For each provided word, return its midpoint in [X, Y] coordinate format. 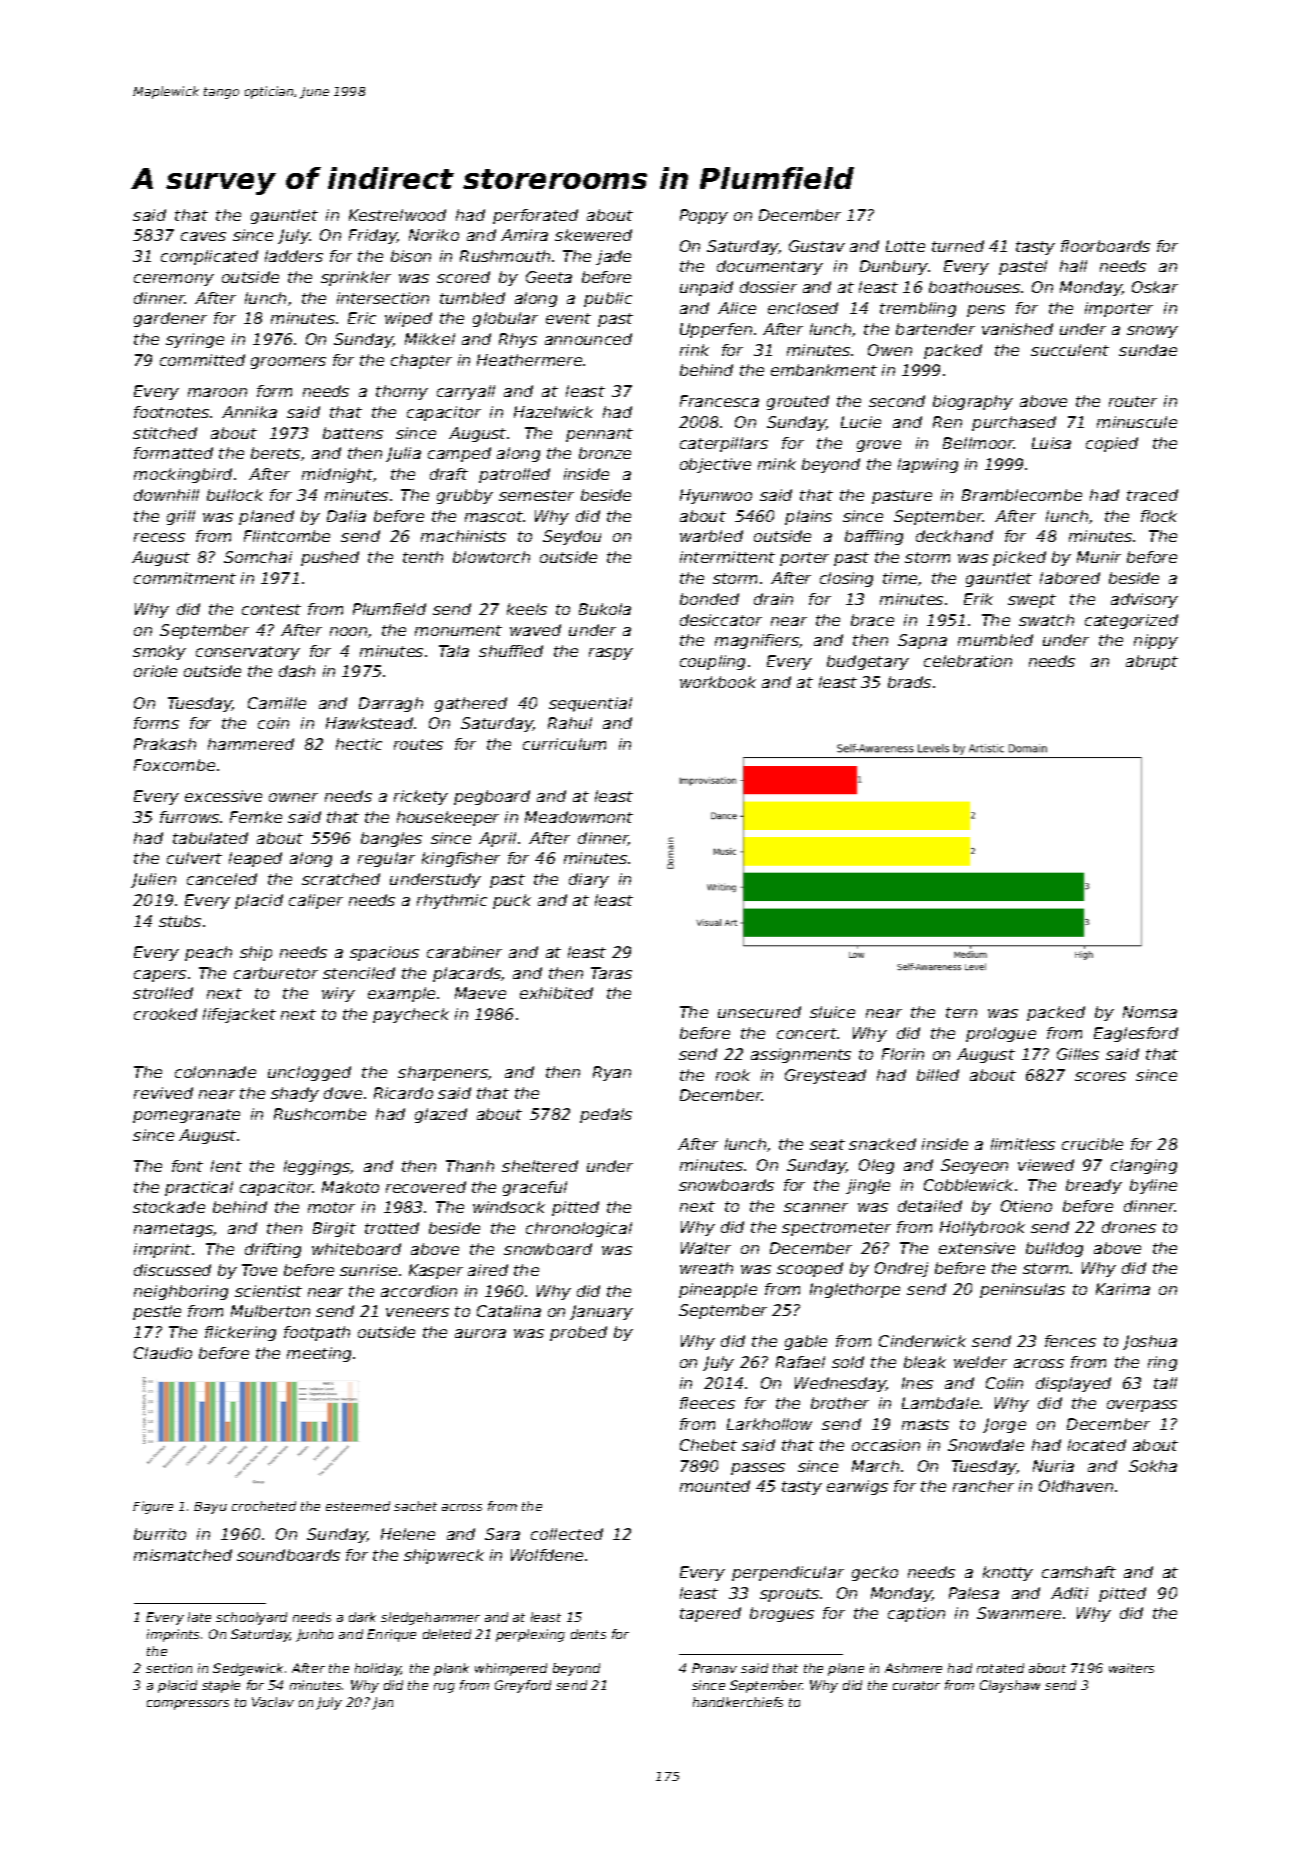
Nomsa [1150, 1012]
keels [527, 609]
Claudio [163, 1353]
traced [1152, 495]
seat [827, 1144]
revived [163, 1093]
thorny [402, 392]
